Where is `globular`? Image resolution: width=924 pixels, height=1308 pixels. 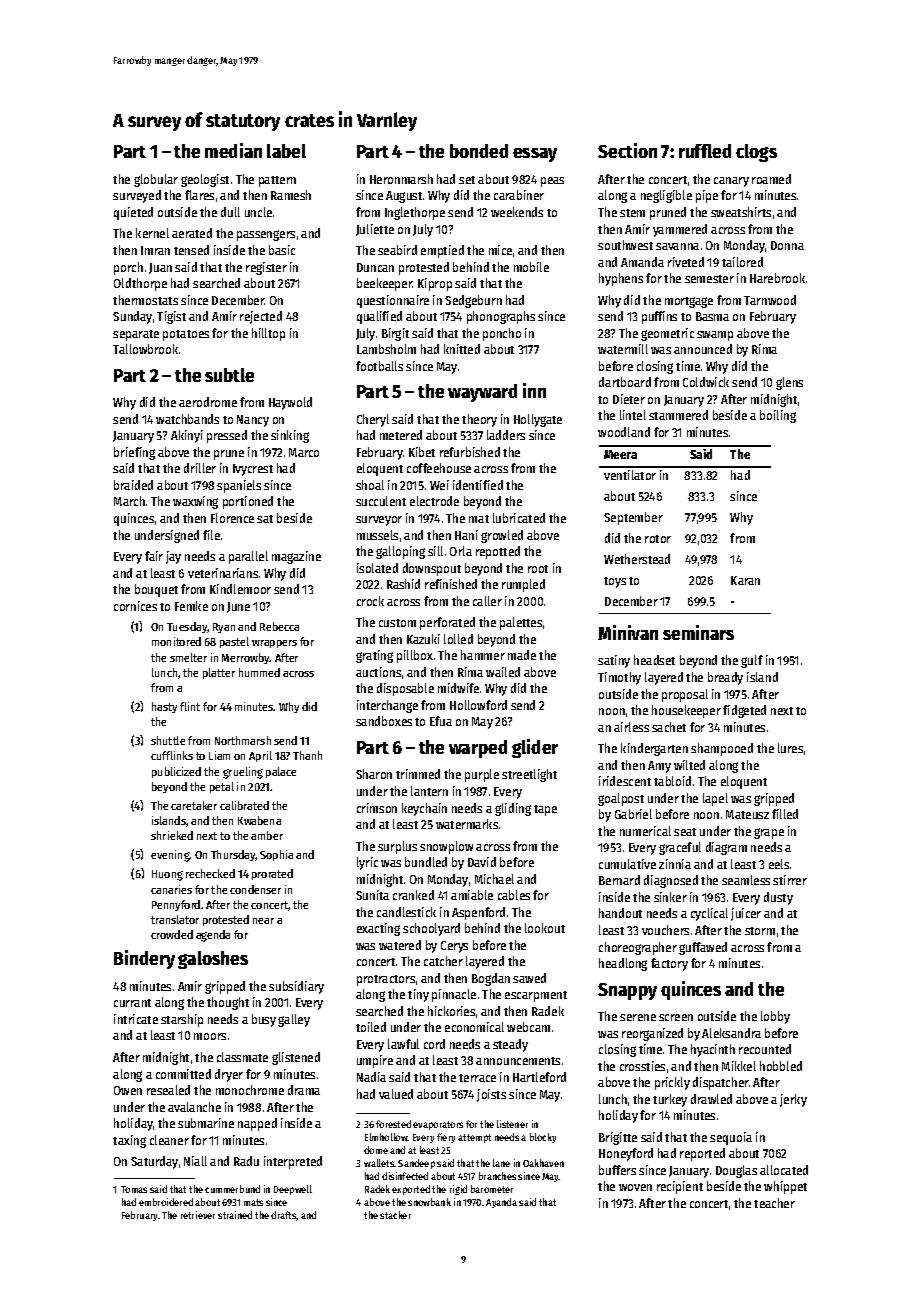 globular is located at coordinates (156, 180).
